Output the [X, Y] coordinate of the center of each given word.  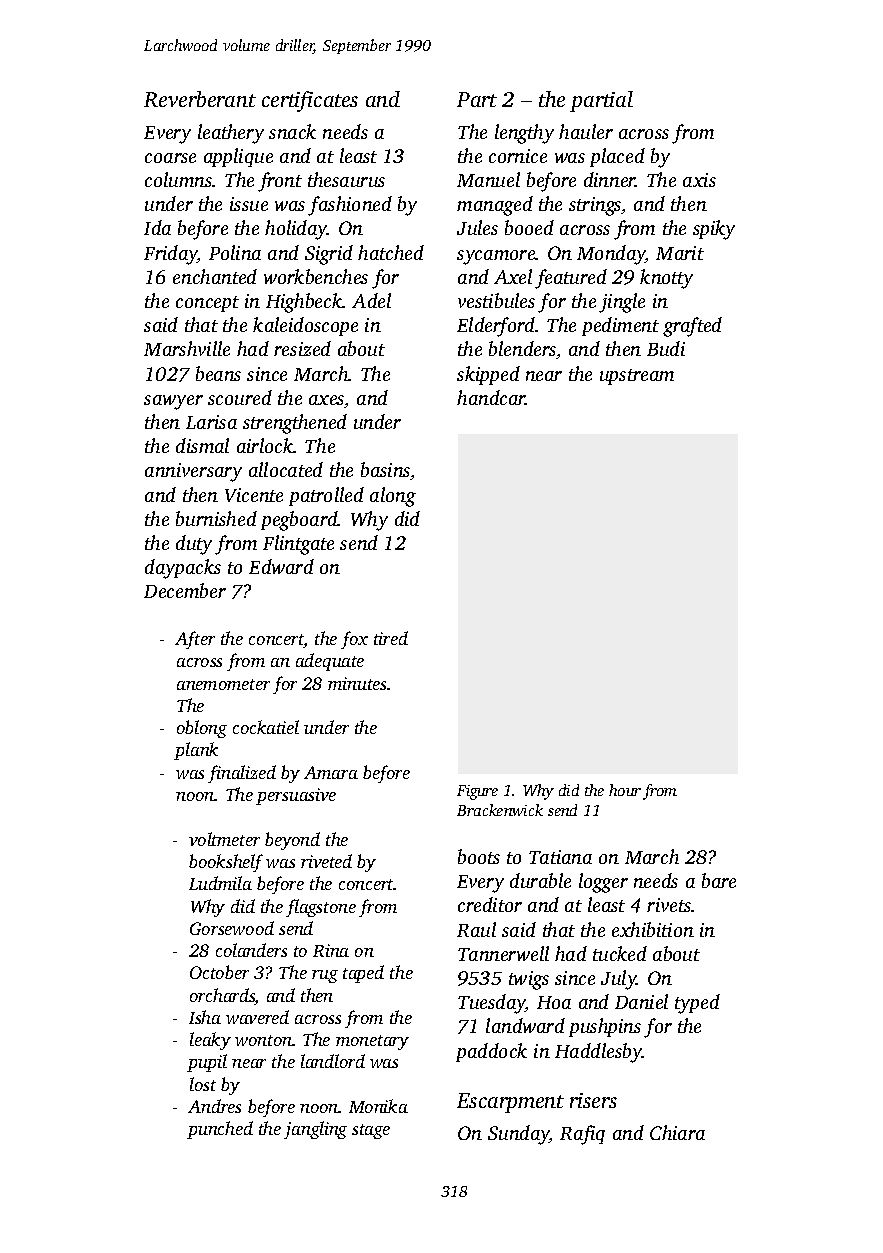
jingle [622, 303]
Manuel [488, 179]
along [393, 497]
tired [391, 638]
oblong [202, 729]
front [280, 182]
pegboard [299, 521]
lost [203, 1084]
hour [625, 790]
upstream [637, 377]
